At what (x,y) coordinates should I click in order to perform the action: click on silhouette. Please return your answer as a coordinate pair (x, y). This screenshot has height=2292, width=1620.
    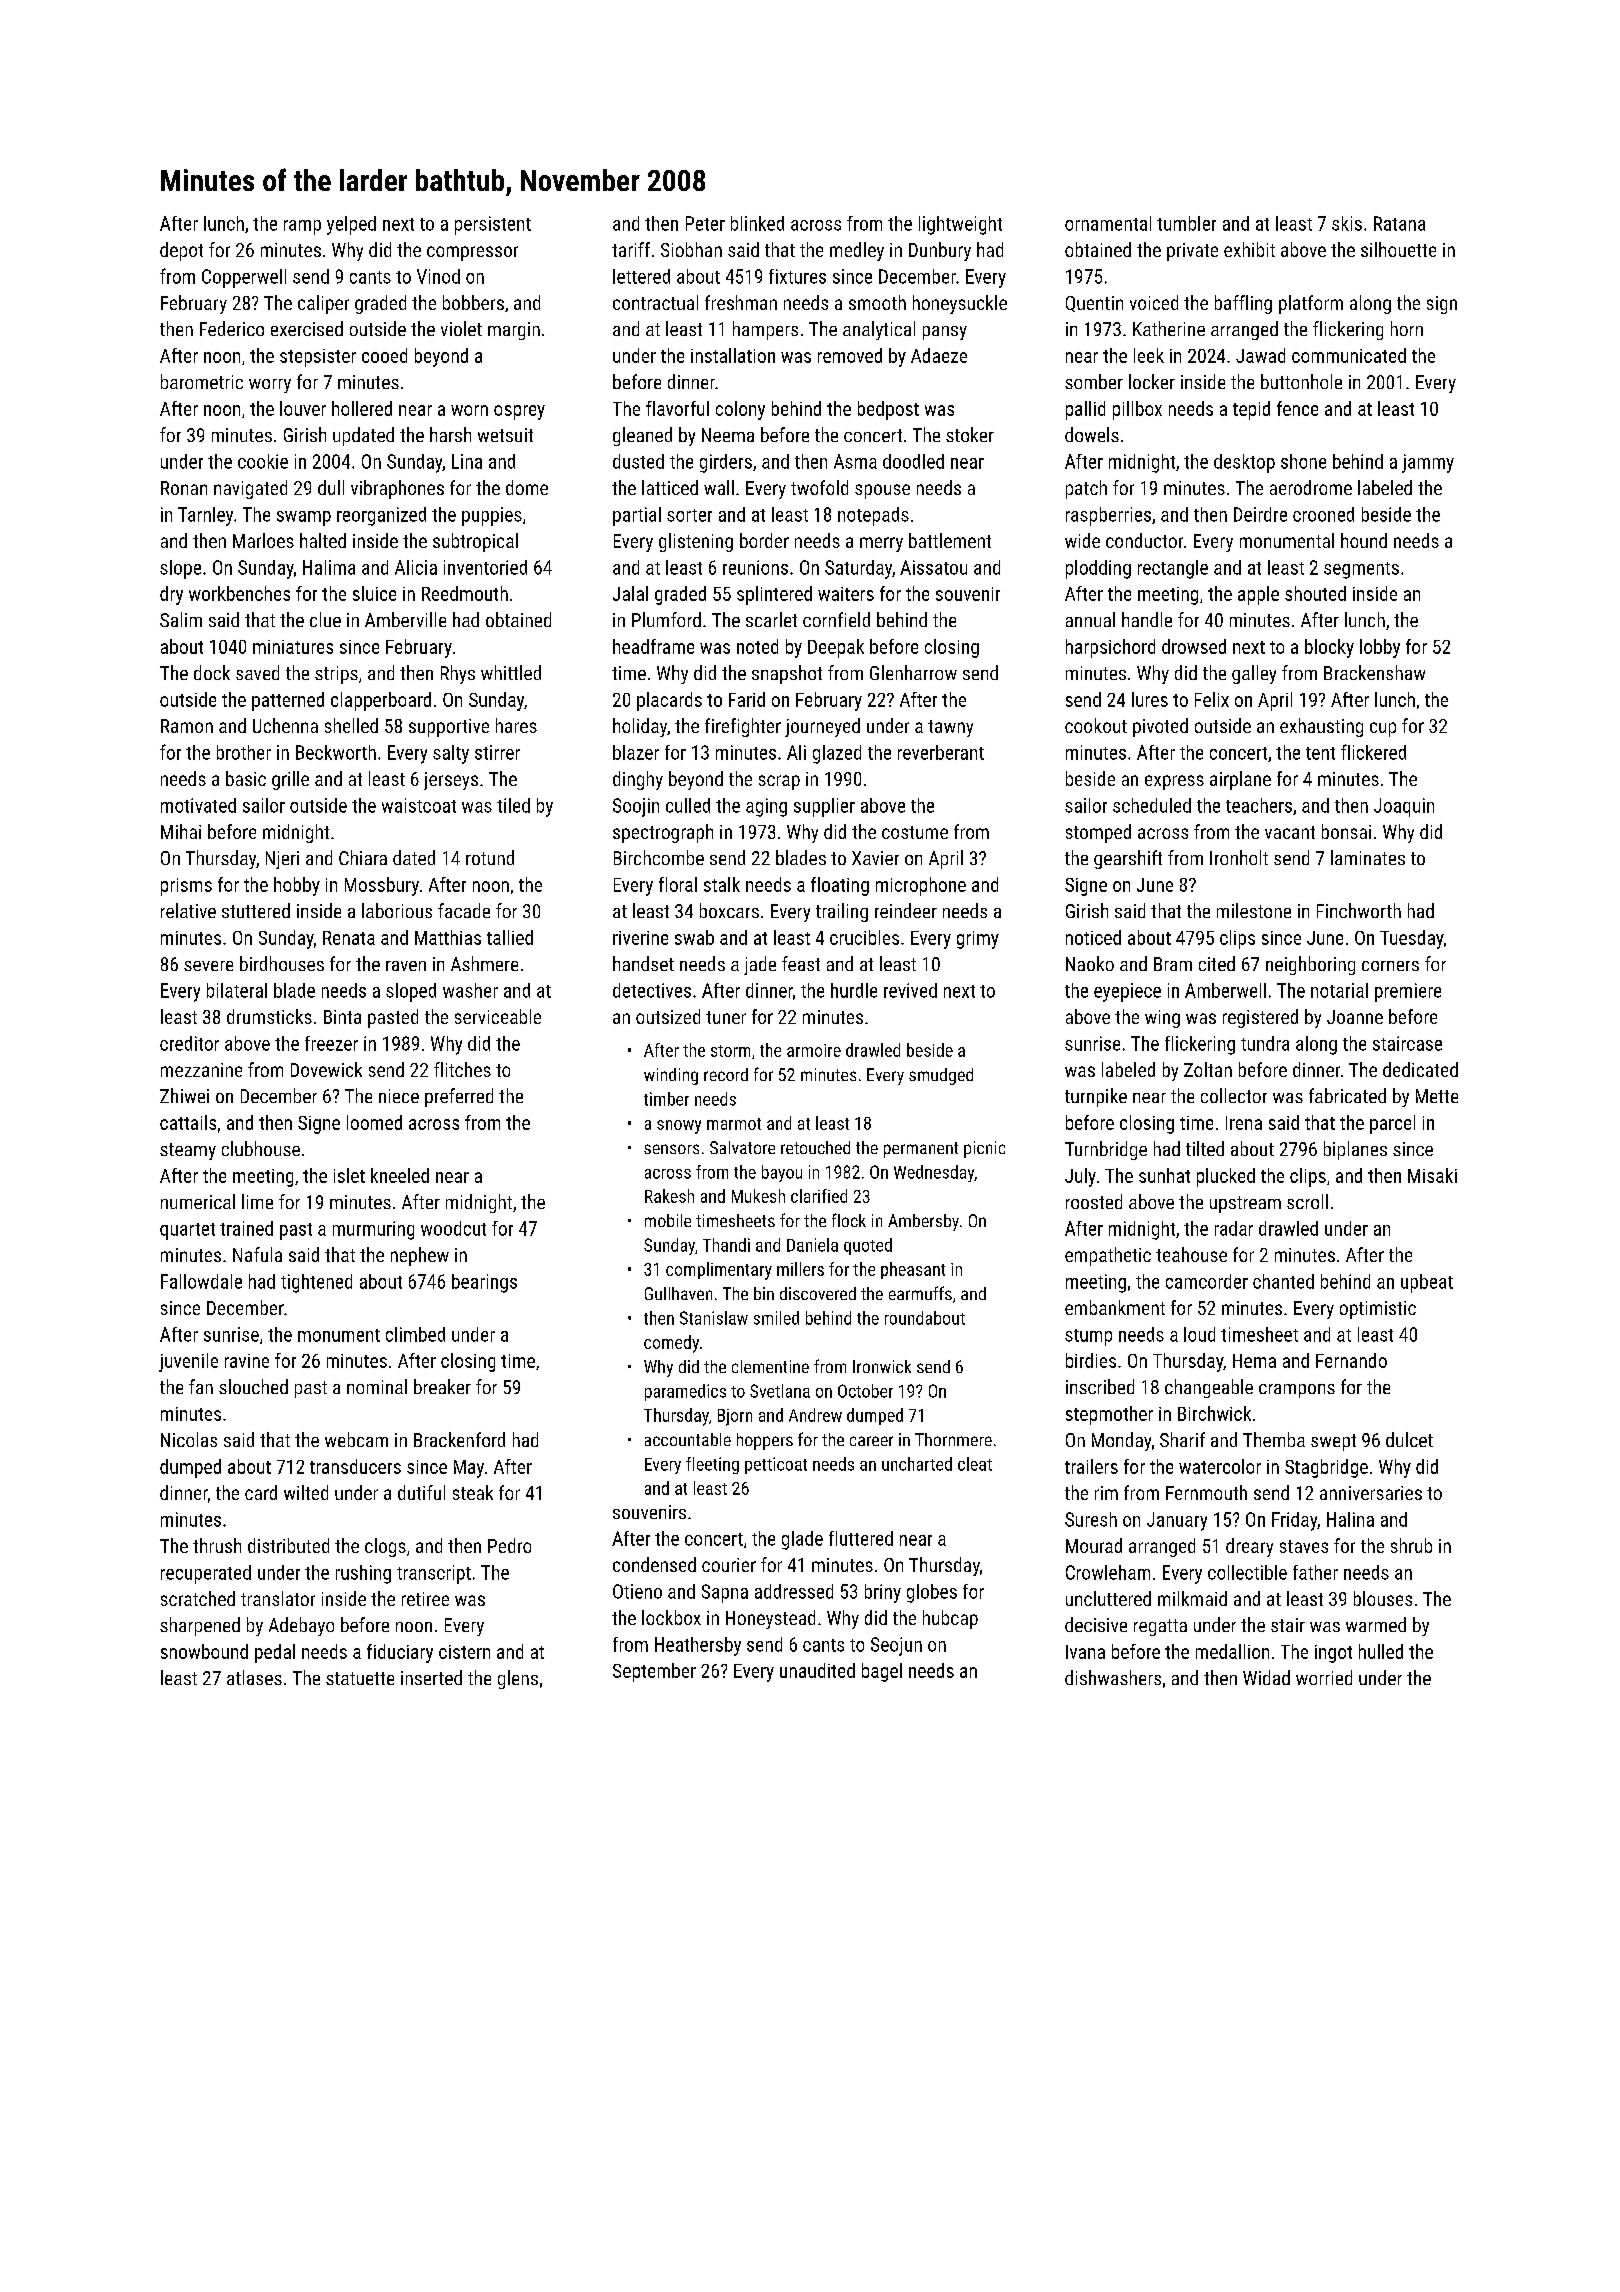
    Looking at the image, I should click on (1398, 249).
